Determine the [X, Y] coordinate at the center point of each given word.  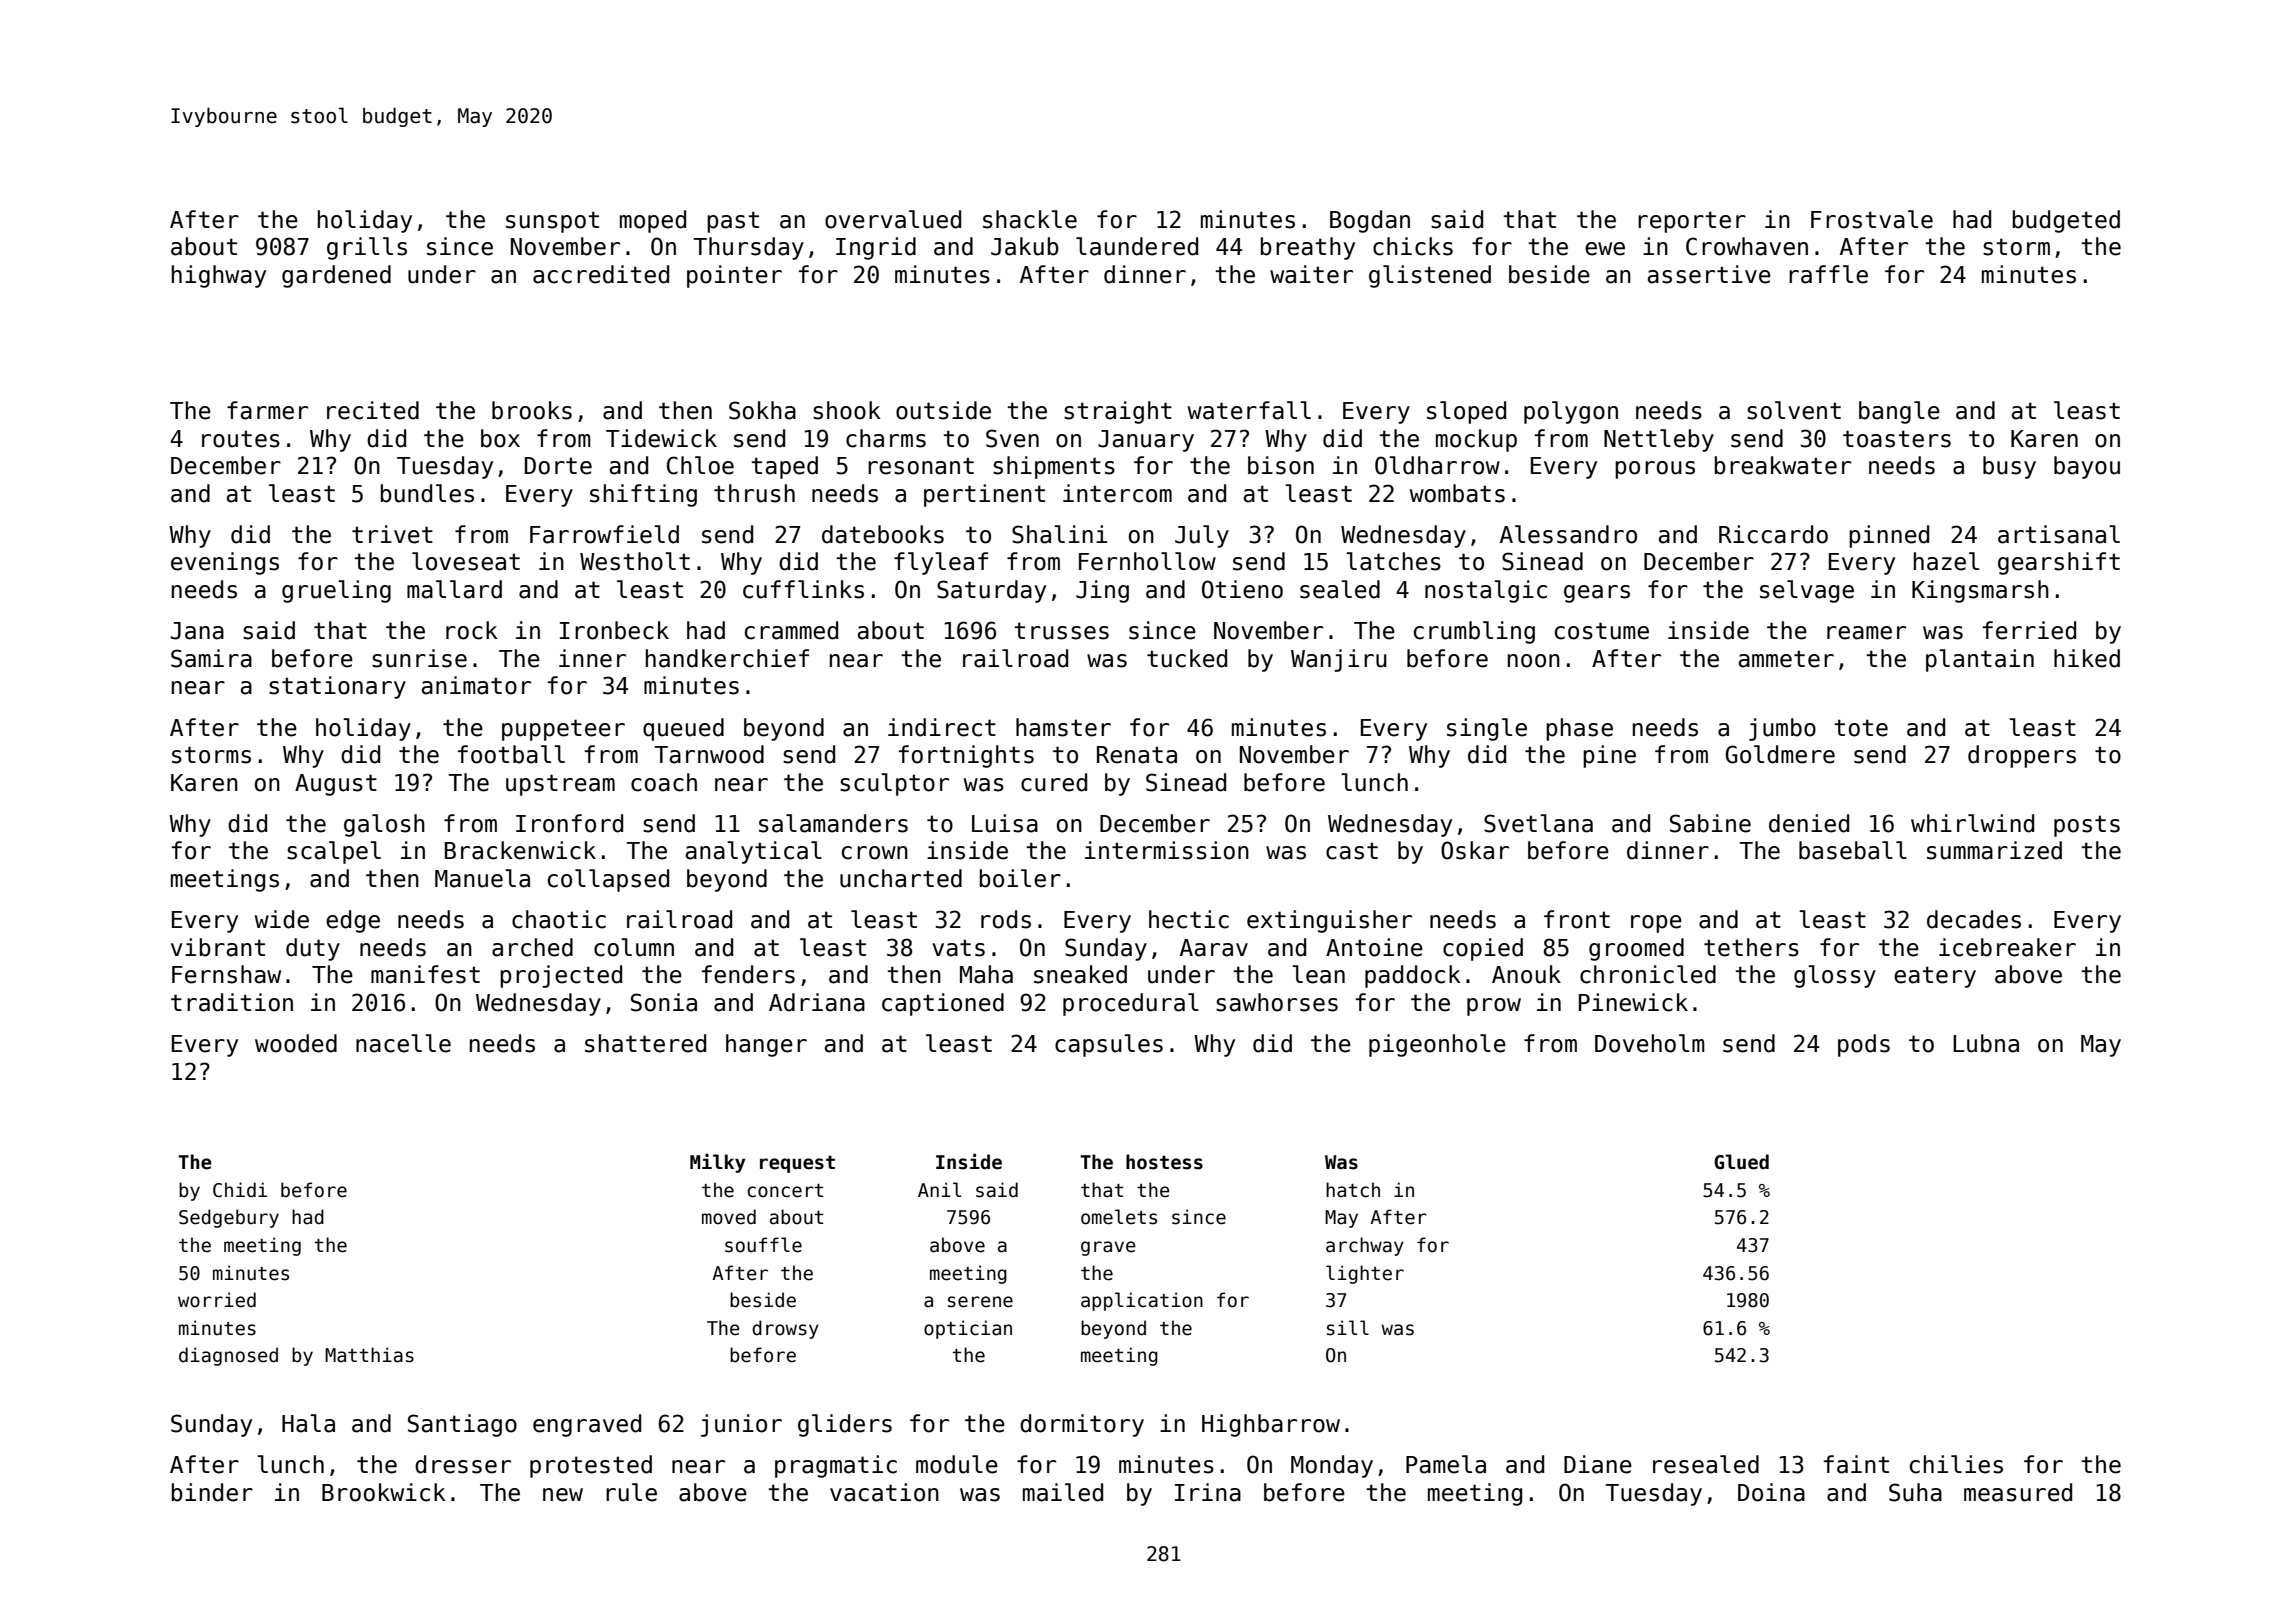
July [1202, 536]
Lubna [1986, 1043]
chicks [1413, 246]
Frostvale [1872, 219]
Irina [1208, 1492]
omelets [1119, 1217]
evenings [225, 563]
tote [1861, 728]
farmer [267, 410]
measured [2018, 1492]
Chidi [240, 1190]
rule [631, 1492]
